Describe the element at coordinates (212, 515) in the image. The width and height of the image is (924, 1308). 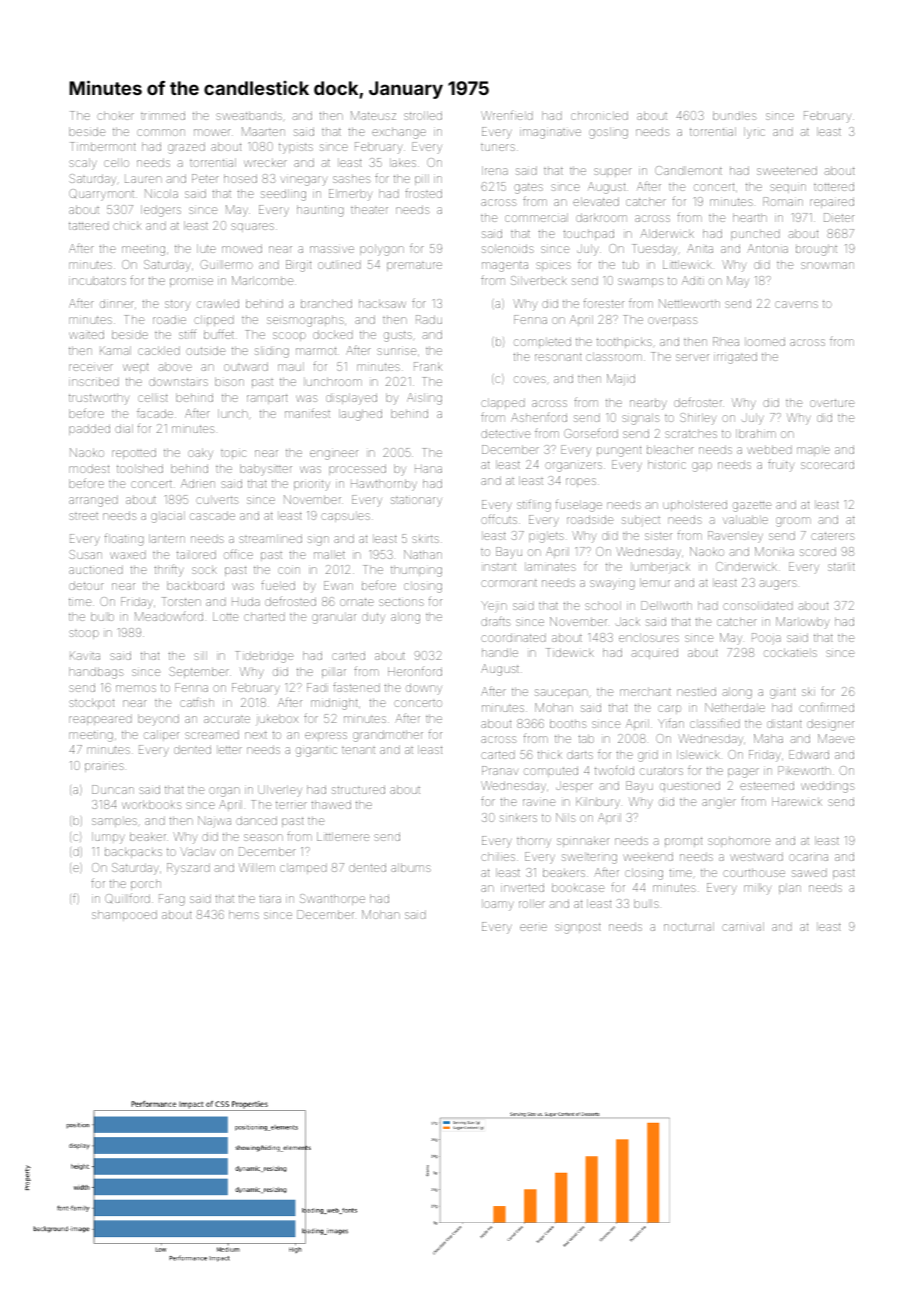
I see `cascade` at that location.
